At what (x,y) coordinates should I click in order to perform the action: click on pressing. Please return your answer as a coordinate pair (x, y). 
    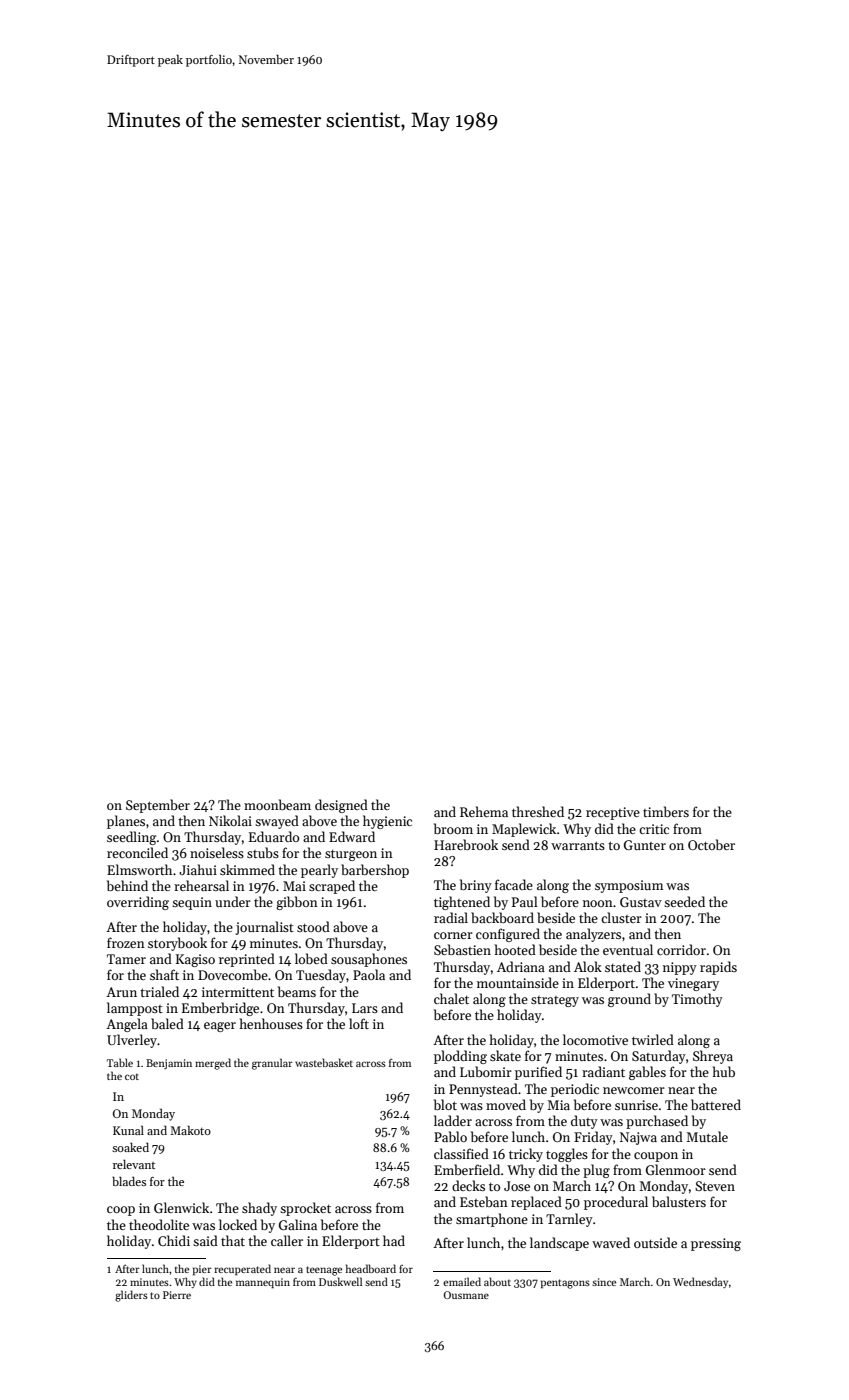
    Looking at the image, I should click on (716, 1244).
